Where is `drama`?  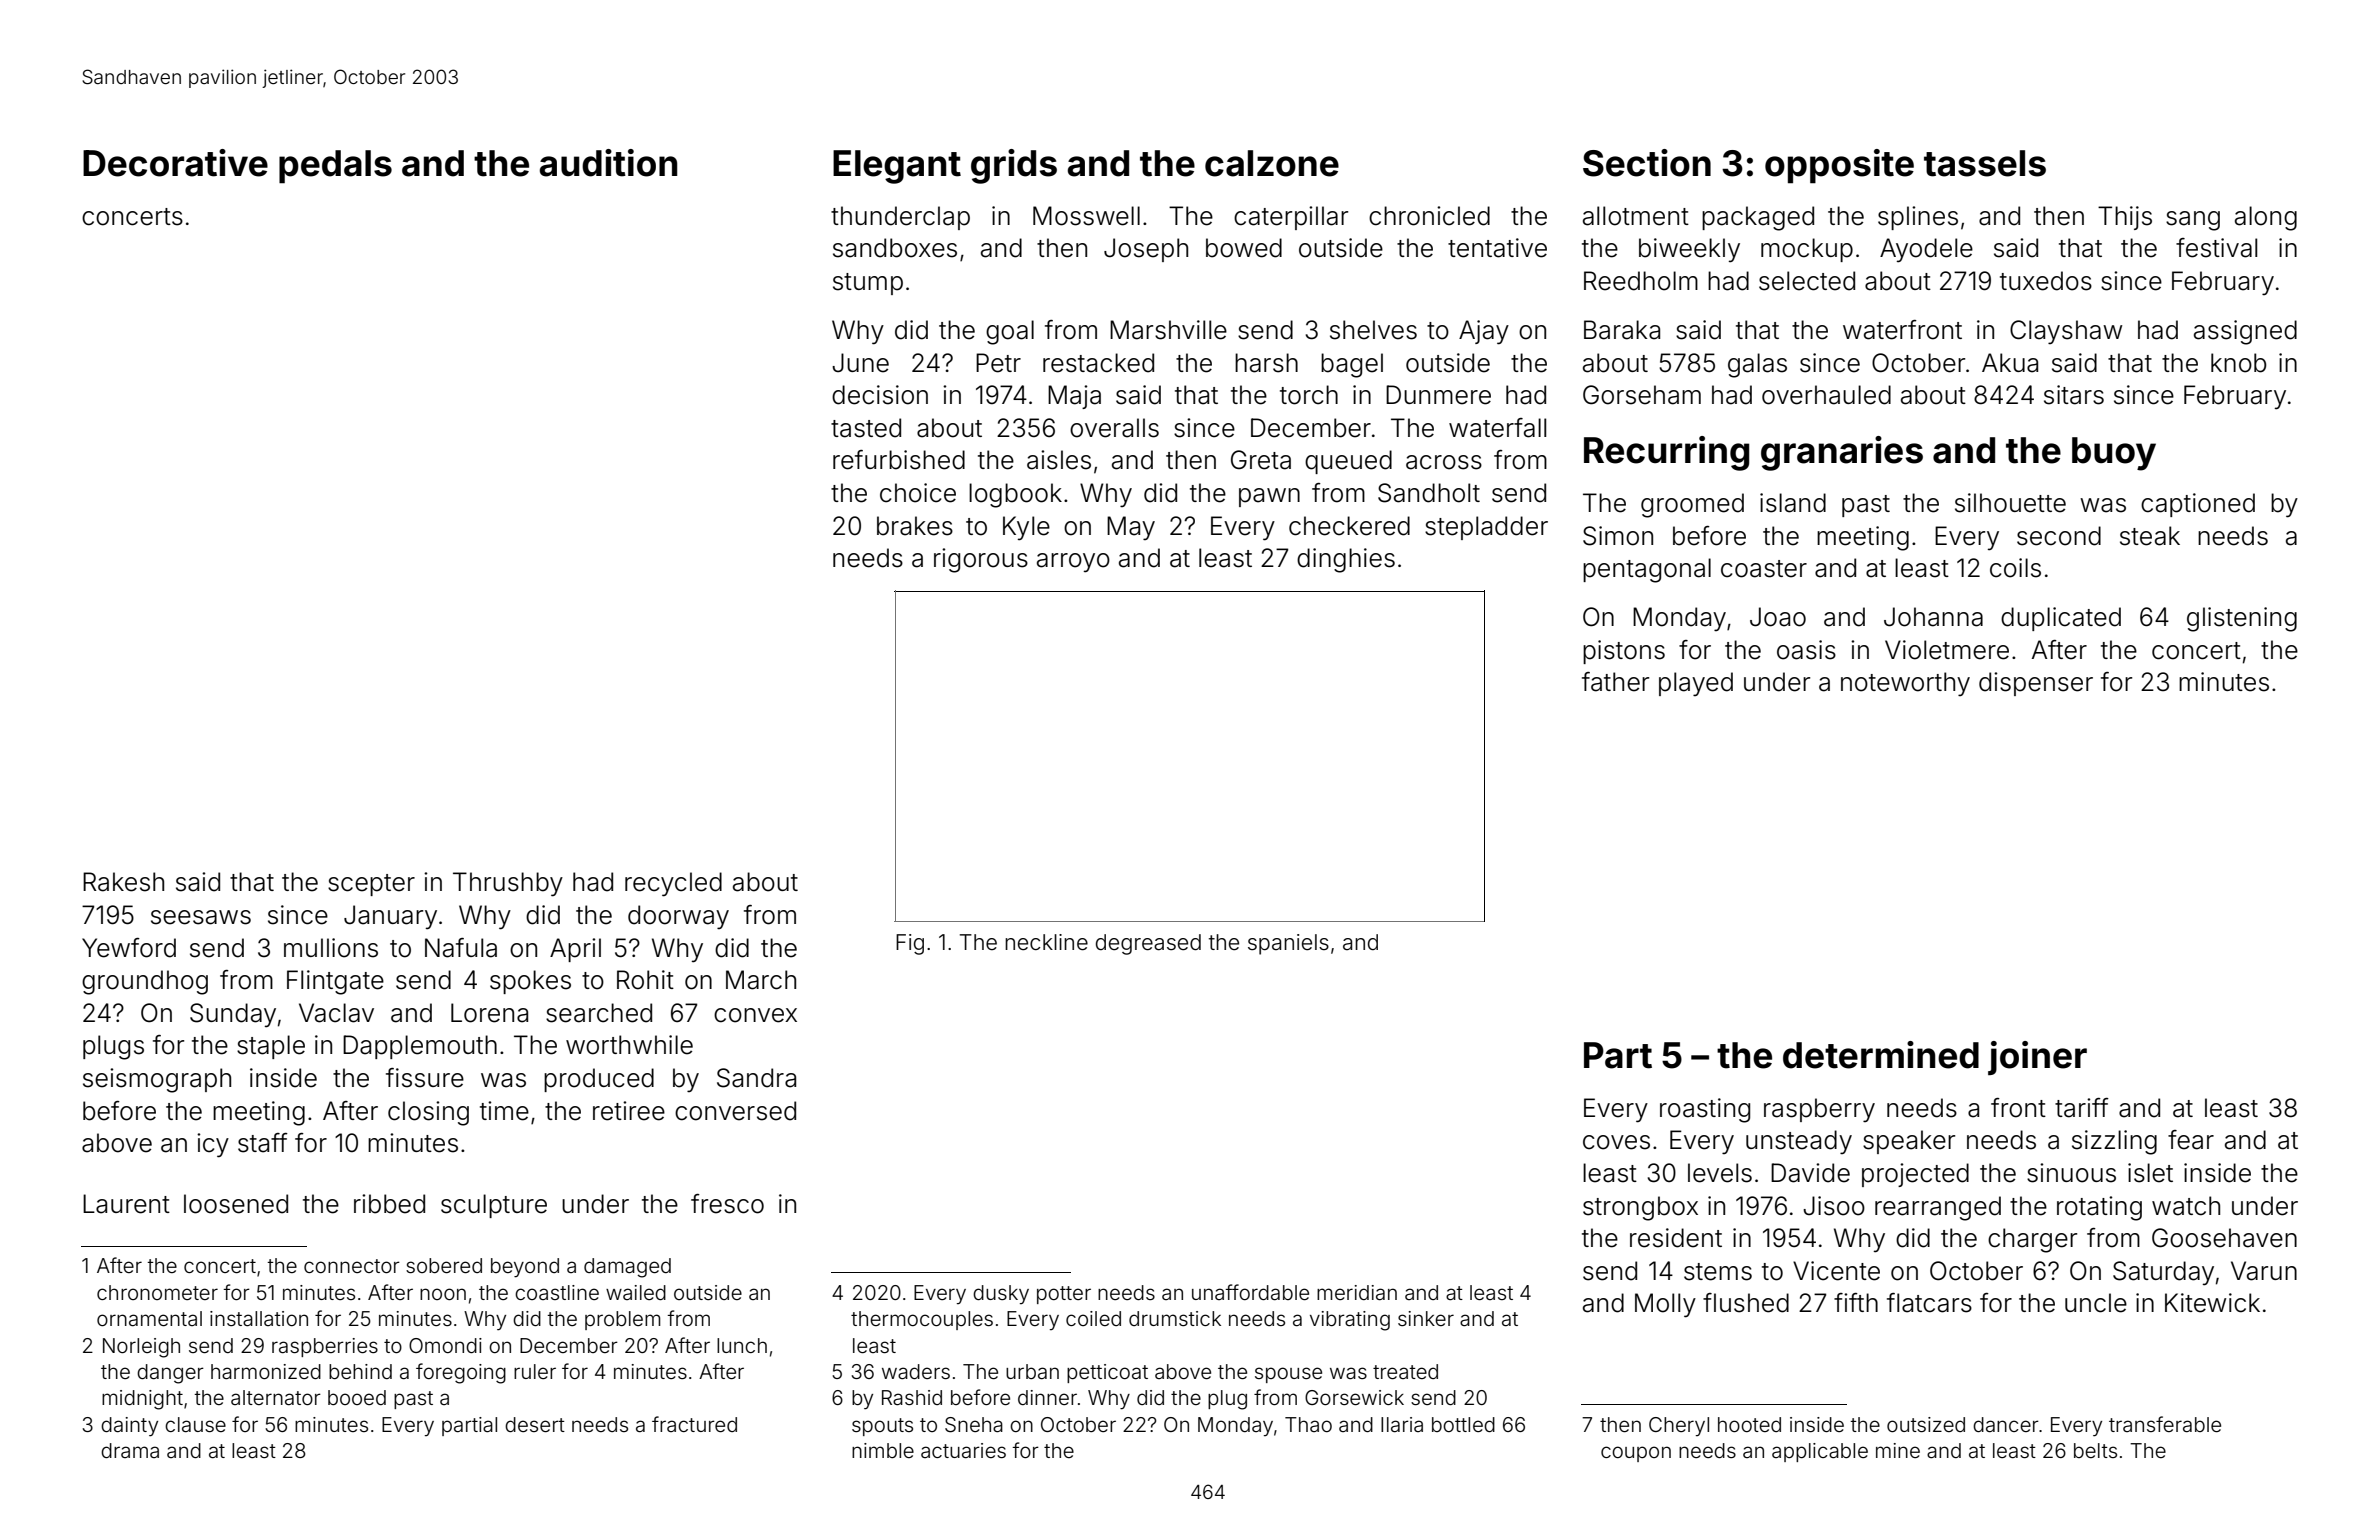
drama is located at coordinates (130, 1450).
